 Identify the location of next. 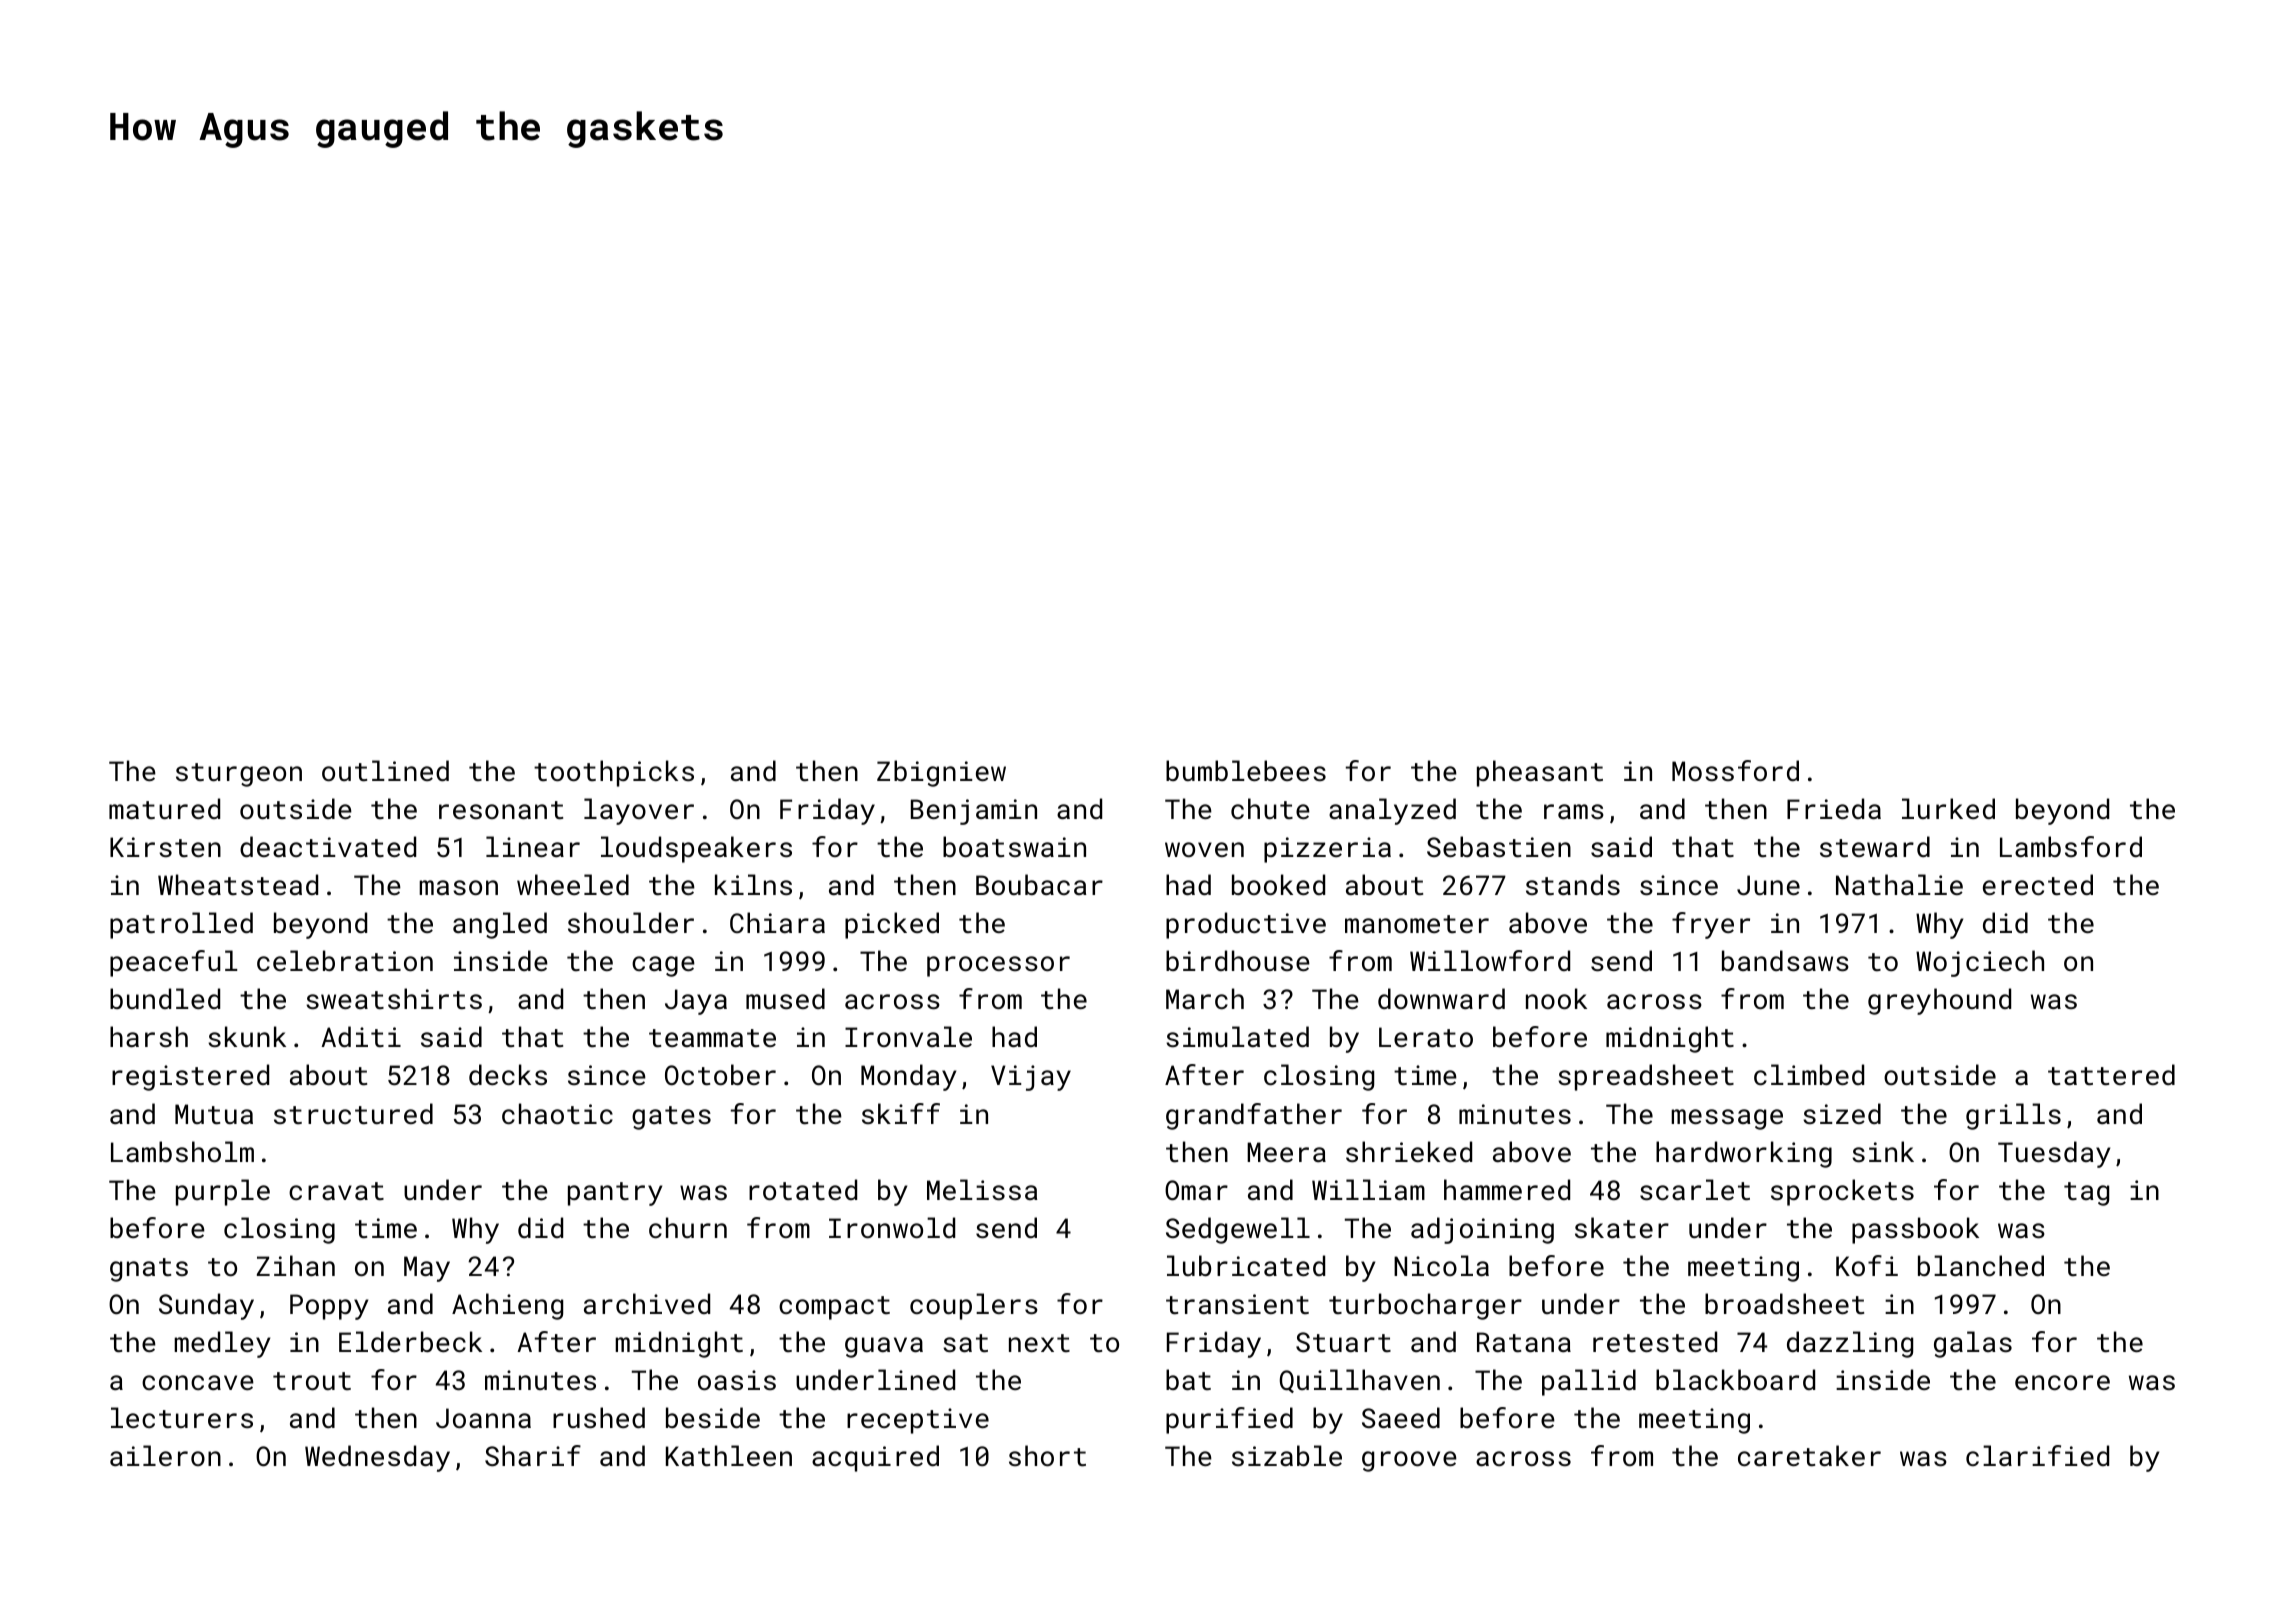
(1039, 1343).
